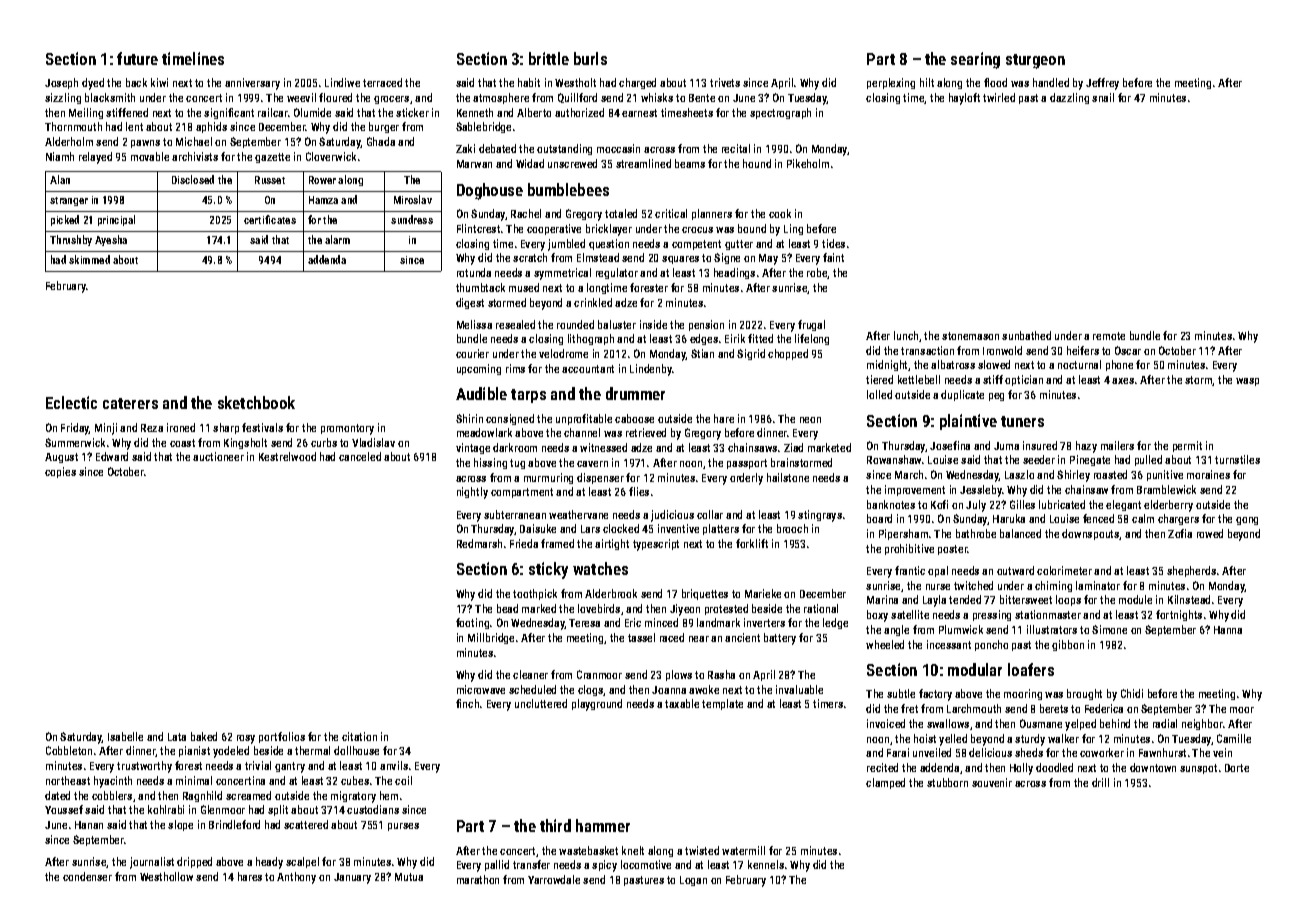 This page has width=1308, height=924. What do you see at coordinates (95, 158) in the page?
I see `relayed` at bounding box center [95, 158].
